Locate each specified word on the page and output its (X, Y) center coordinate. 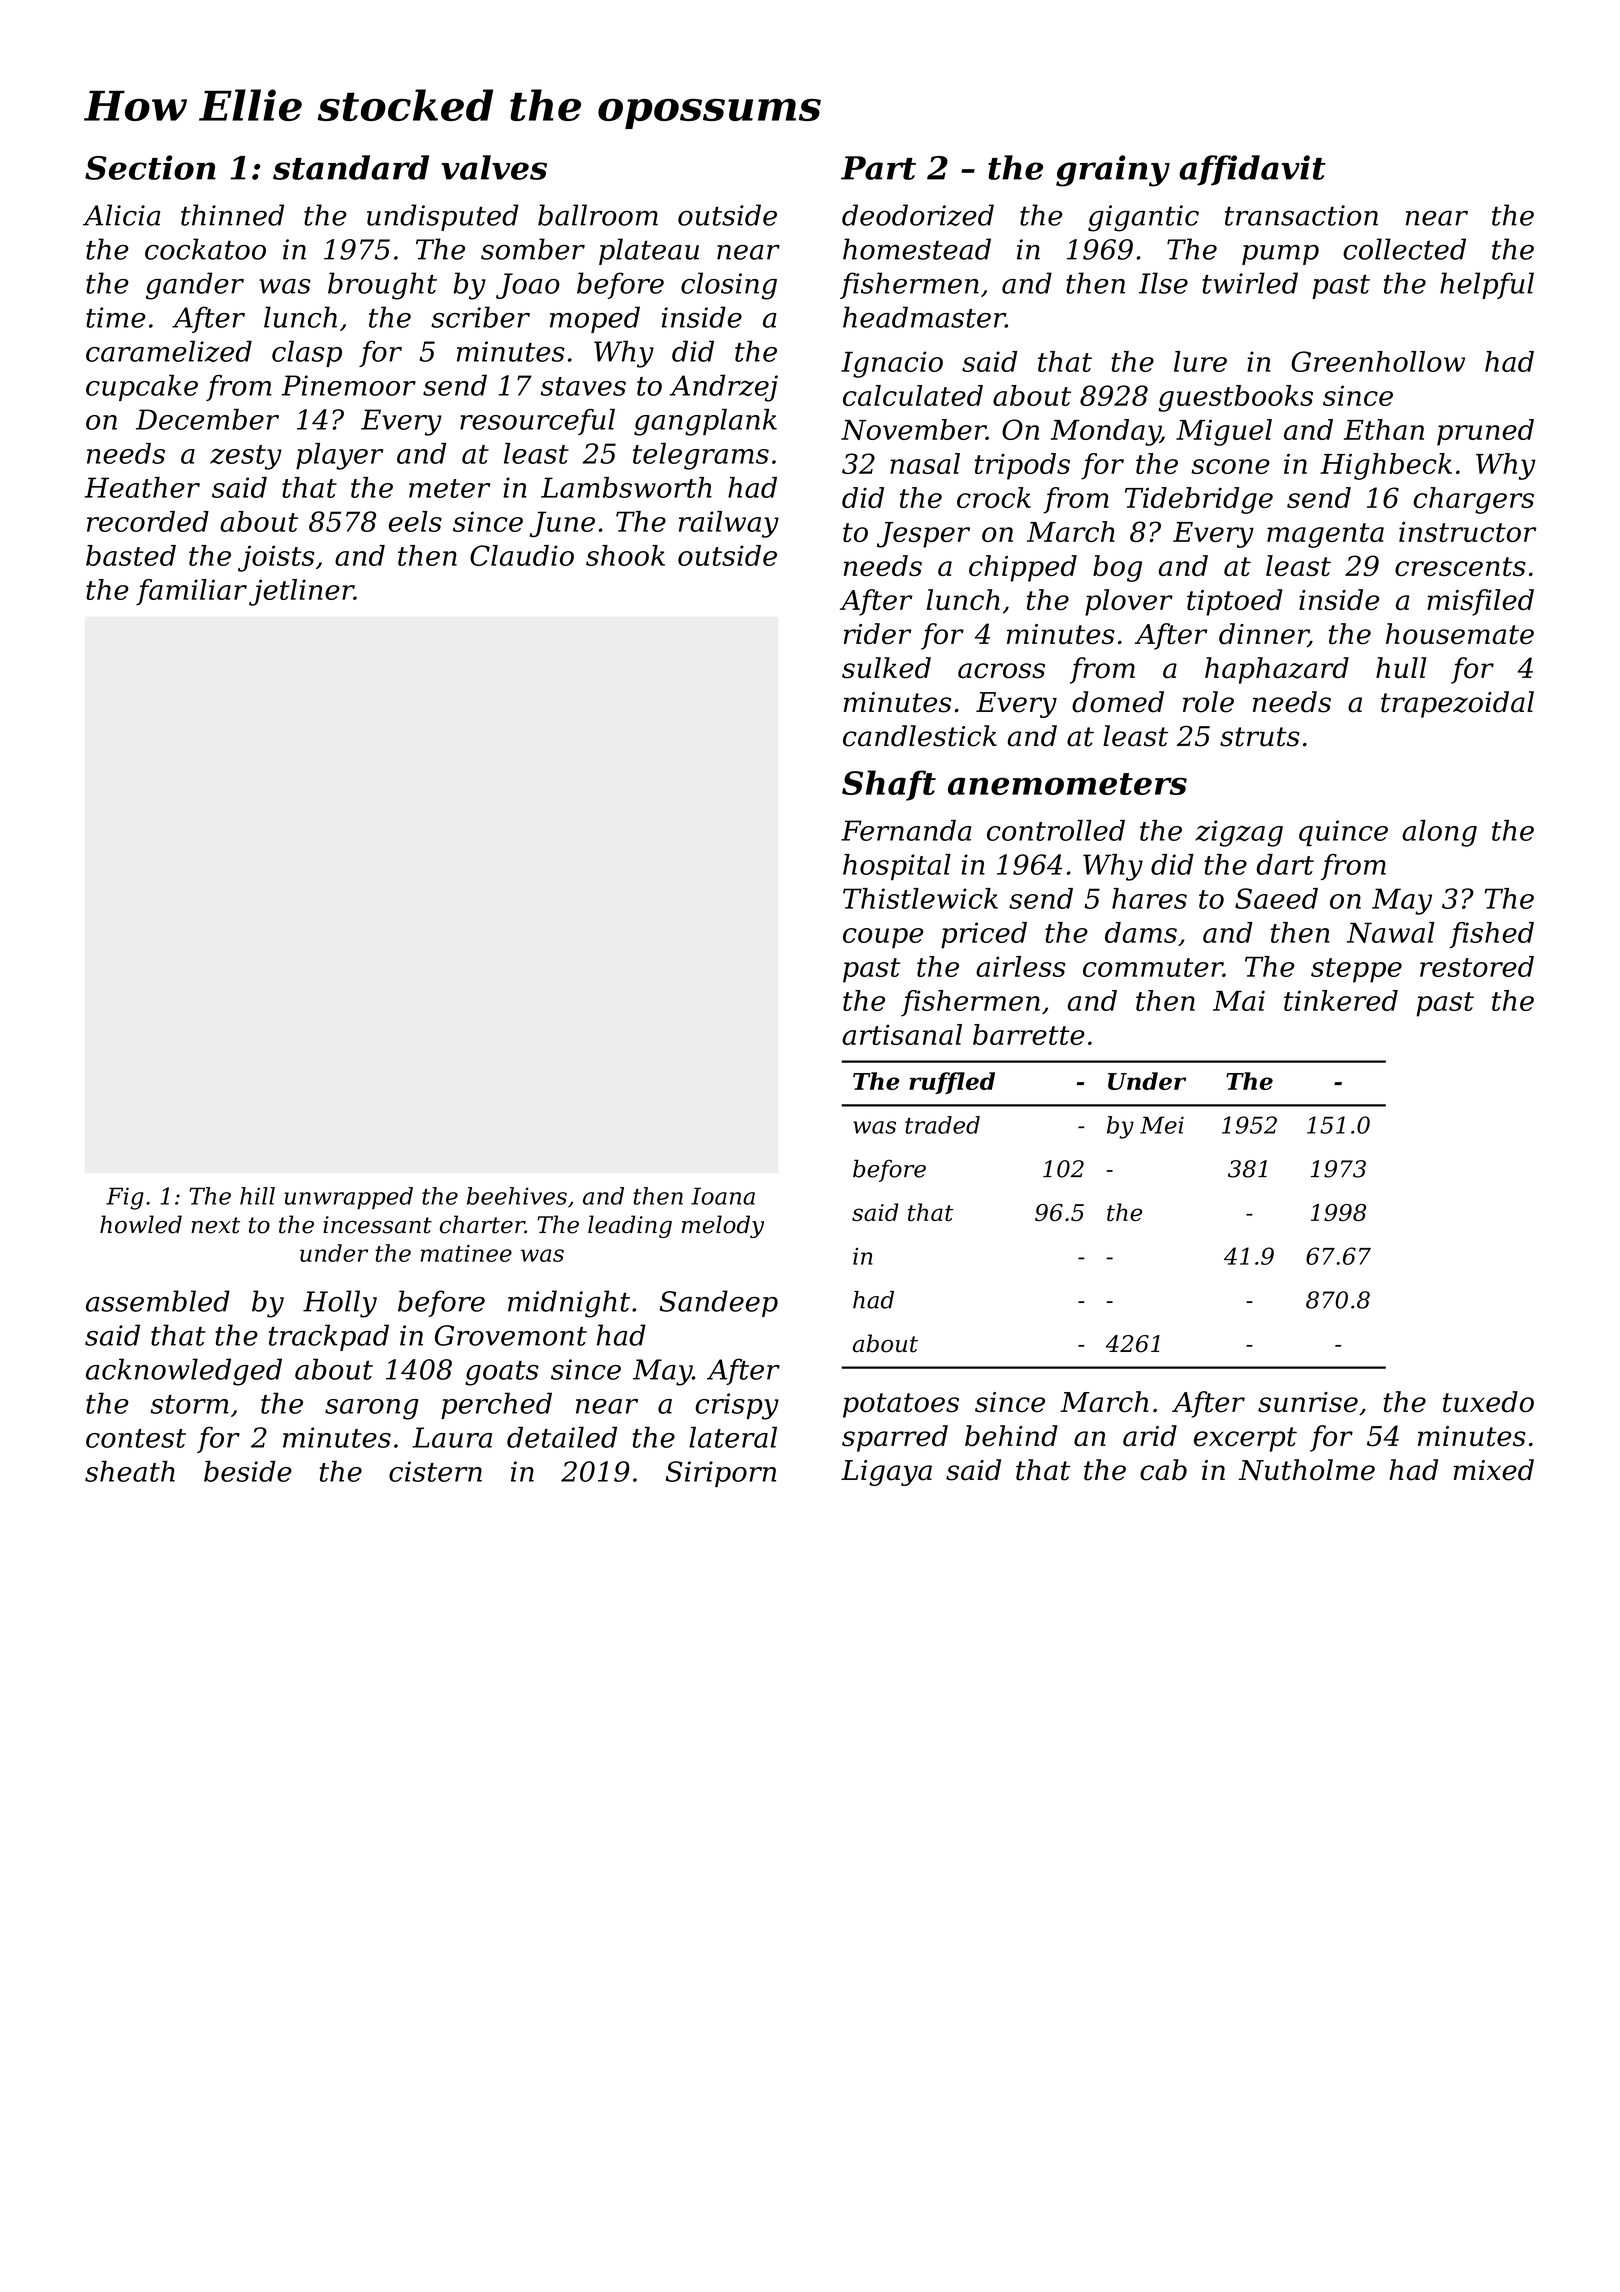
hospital (897, 867)
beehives (517, 1196)
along (1439, 833)
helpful (1487, 285)
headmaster (924, 317)
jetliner (301, 592)
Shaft (889, 785)
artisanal (902, 1034)
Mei (1162, 1125)
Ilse (1163, 283)
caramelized (169, 351)
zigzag (1239, 833)
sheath (130, 1471)
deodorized (918, 215)
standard (351, 167)
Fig (125, 1198)
